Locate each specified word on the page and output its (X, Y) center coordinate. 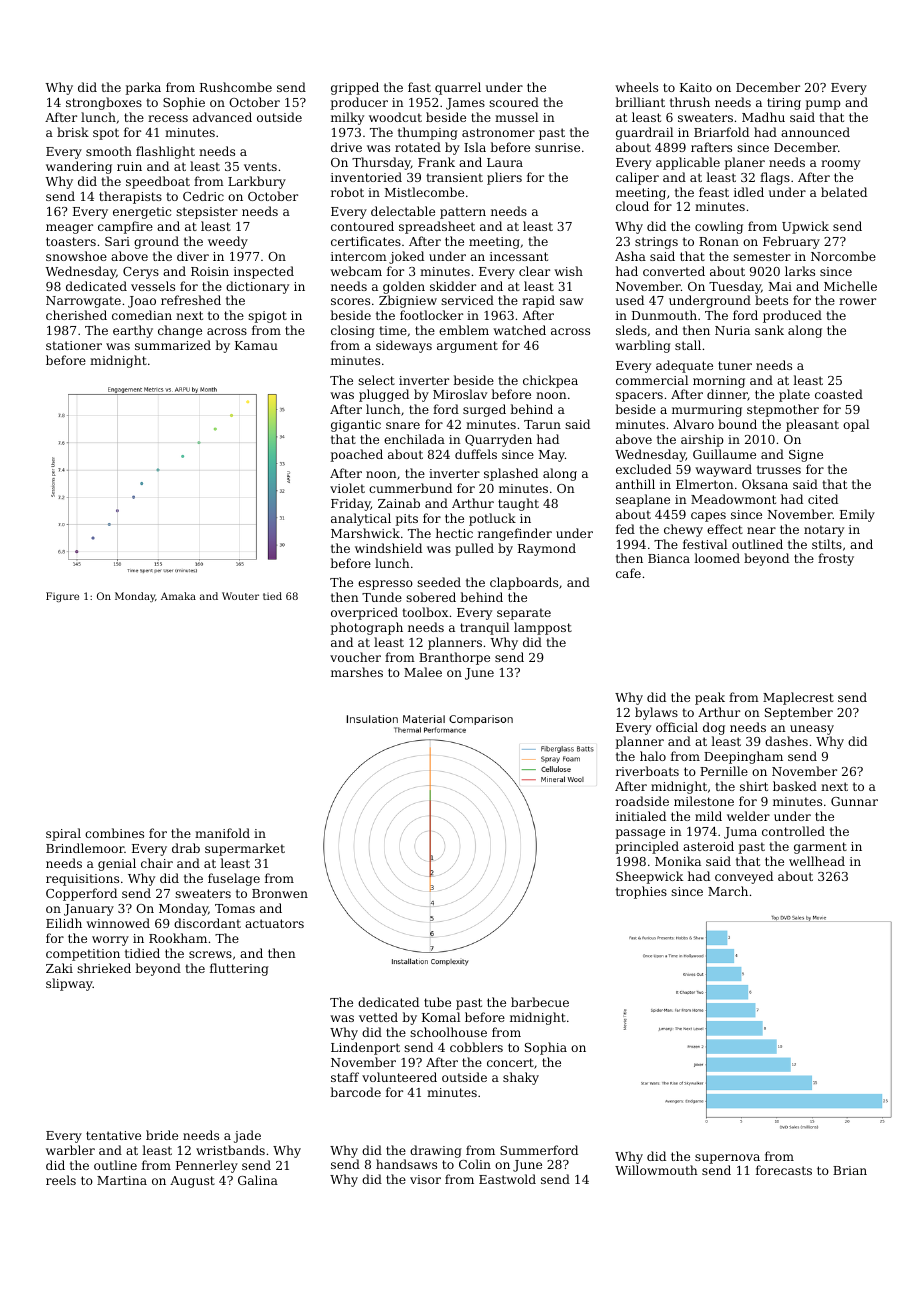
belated (844, 192)
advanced (222, 117)
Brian (850, 1170)
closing (353, 331)
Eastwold (507, 1179)
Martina (122, 1180)
